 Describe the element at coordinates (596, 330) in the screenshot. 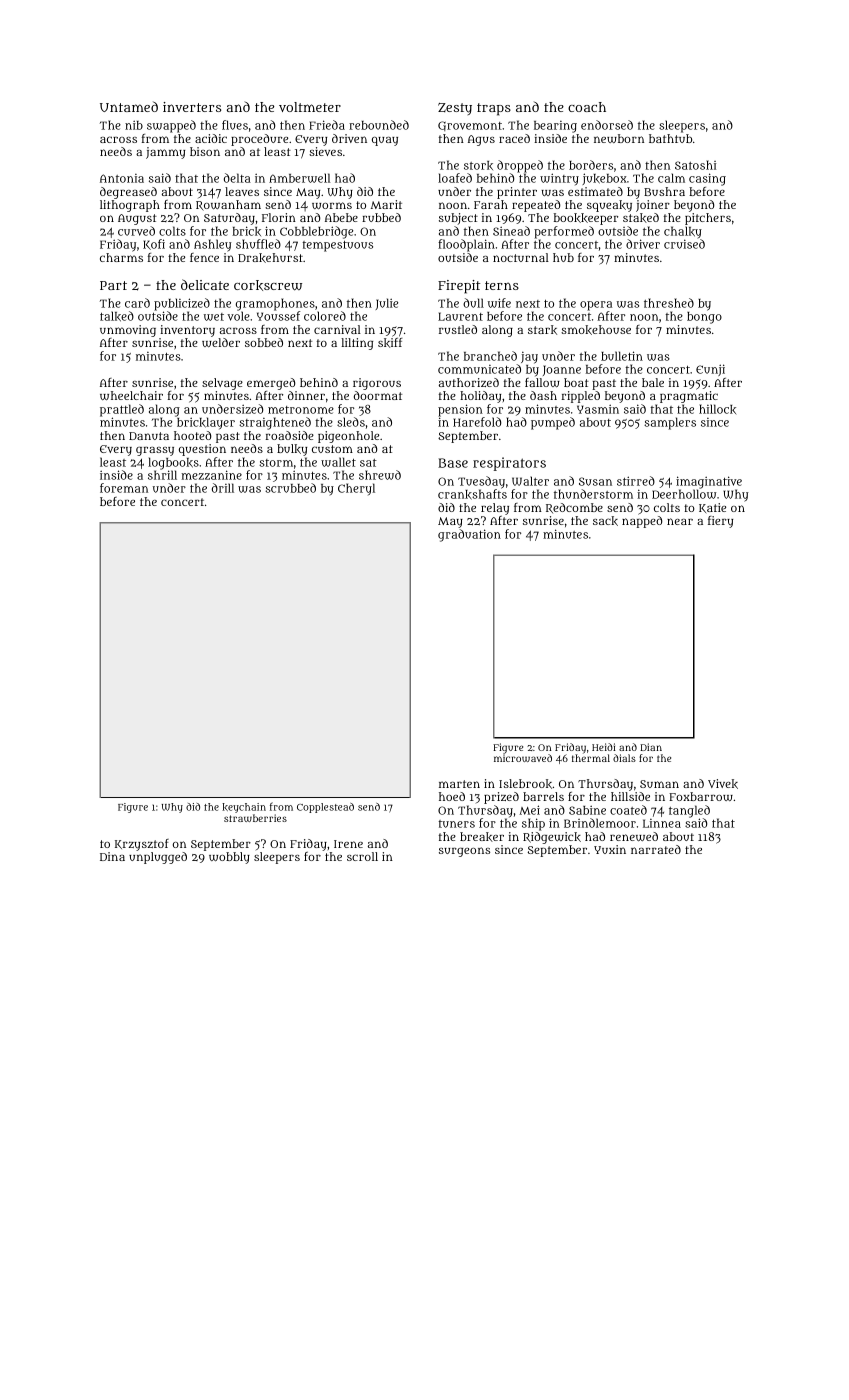

I see `smokehouse` at that location.
